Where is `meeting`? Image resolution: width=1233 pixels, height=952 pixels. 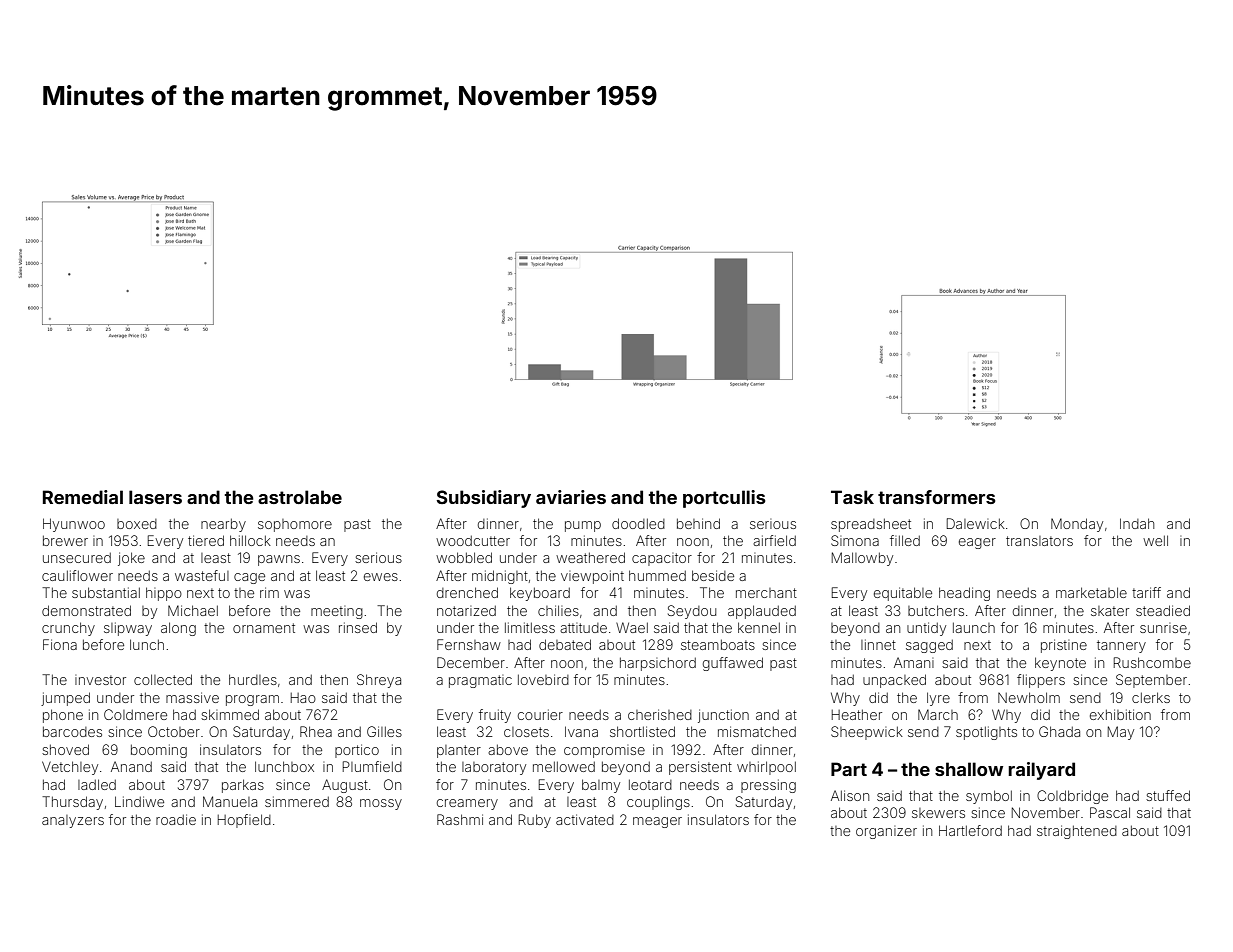 meeting is located at coordinates (337, 612).
